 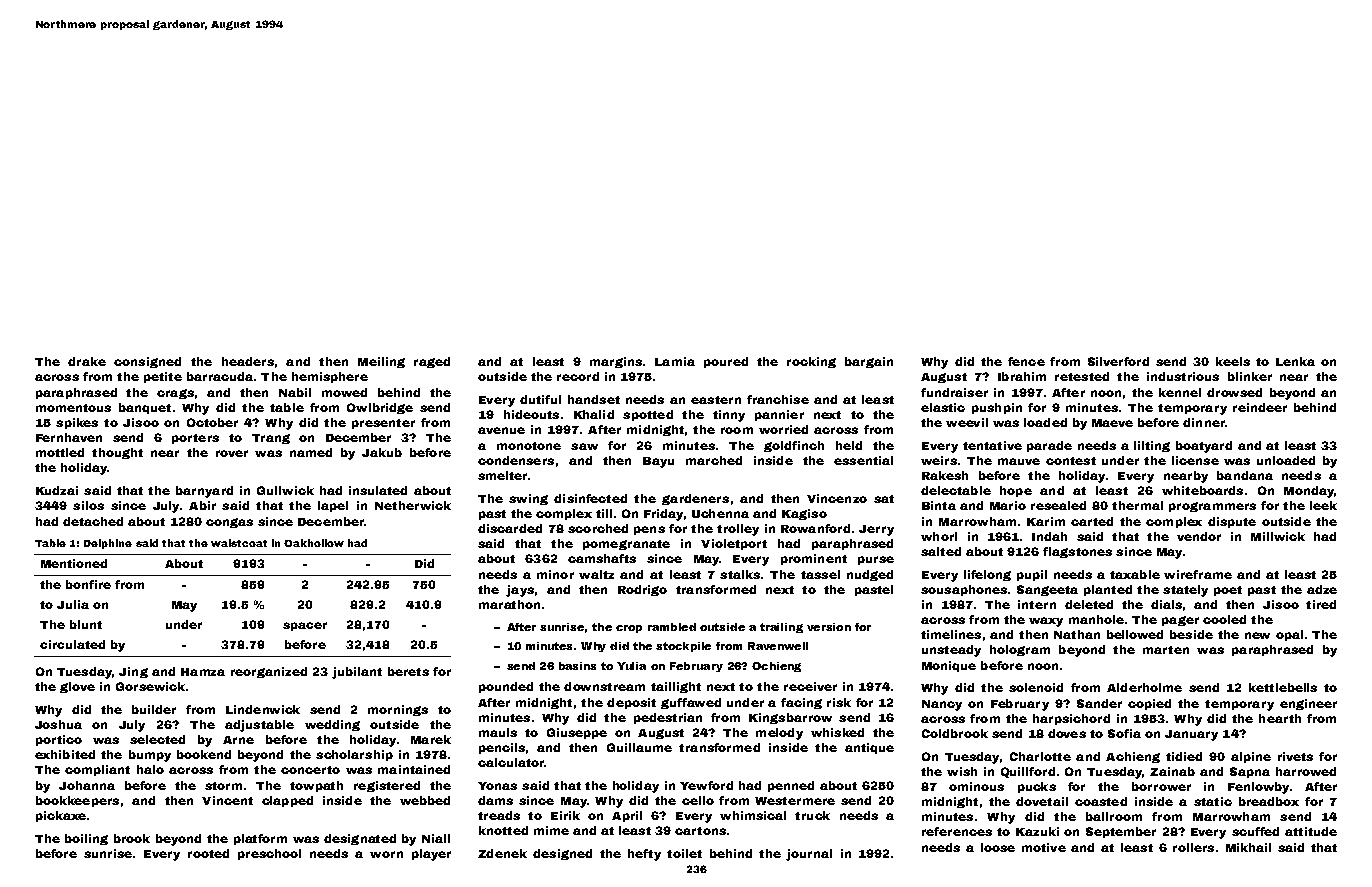 What do you see at coordinates (248, 361) in the document?
I see `headers` at bounding box center [248, 361].
